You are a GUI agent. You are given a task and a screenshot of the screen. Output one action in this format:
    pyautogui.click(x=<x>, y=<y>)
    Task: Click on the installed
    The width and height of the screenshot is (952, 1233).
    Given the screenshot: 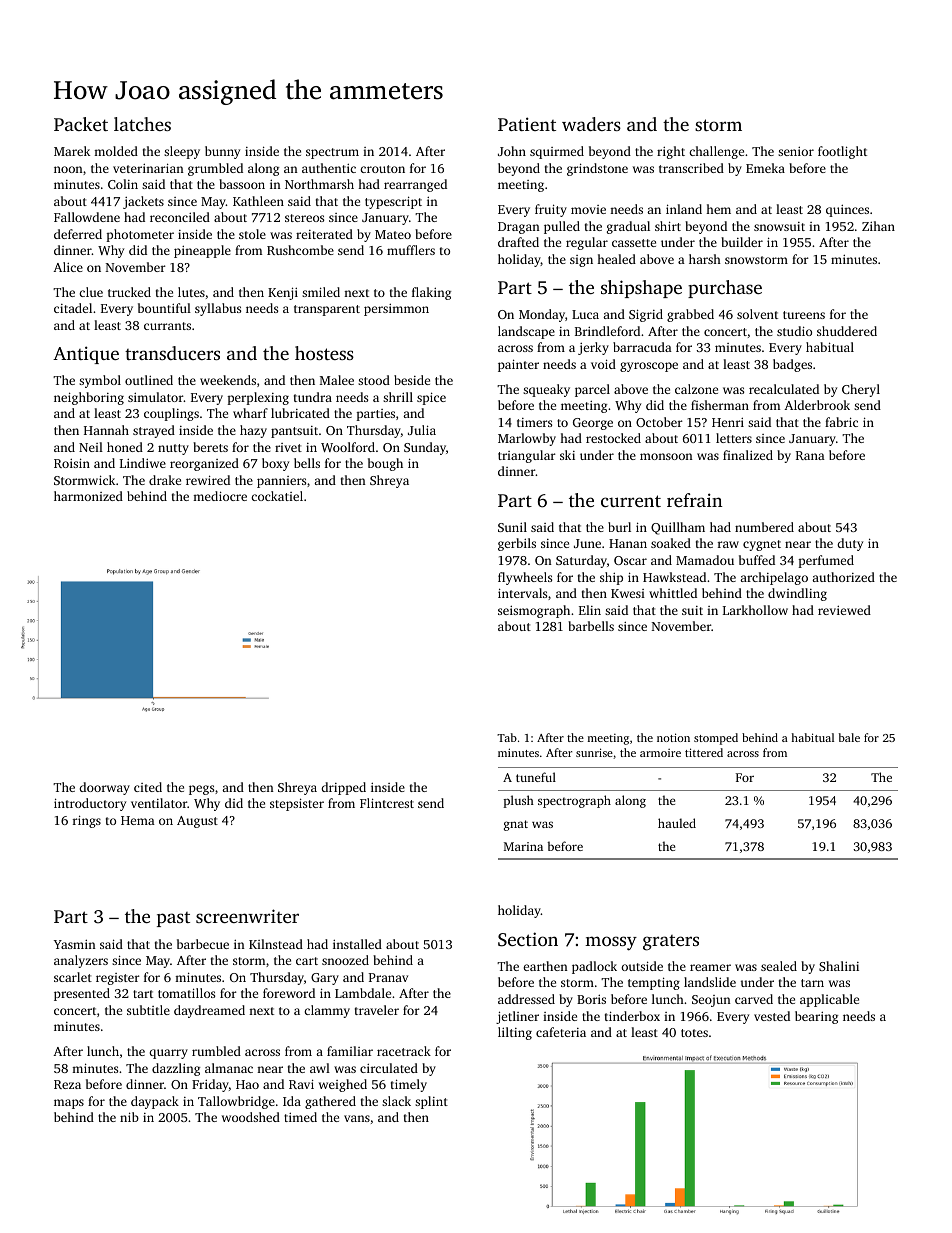 What is the action you would take?
    pyautogui.click(x=357, y=944)
